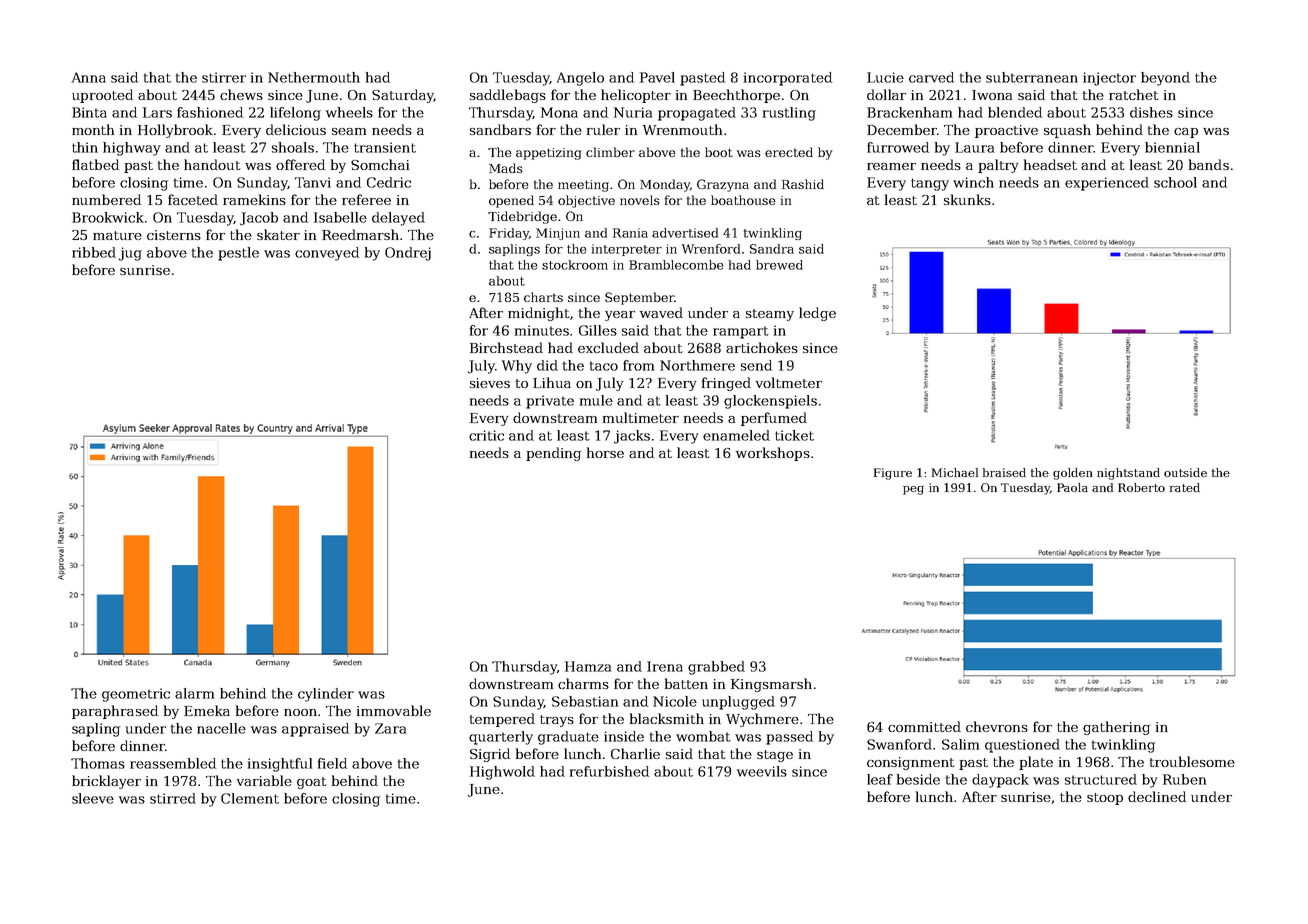 The image size is (1308, 924). I want to click on weevils, so click(762, 771).
